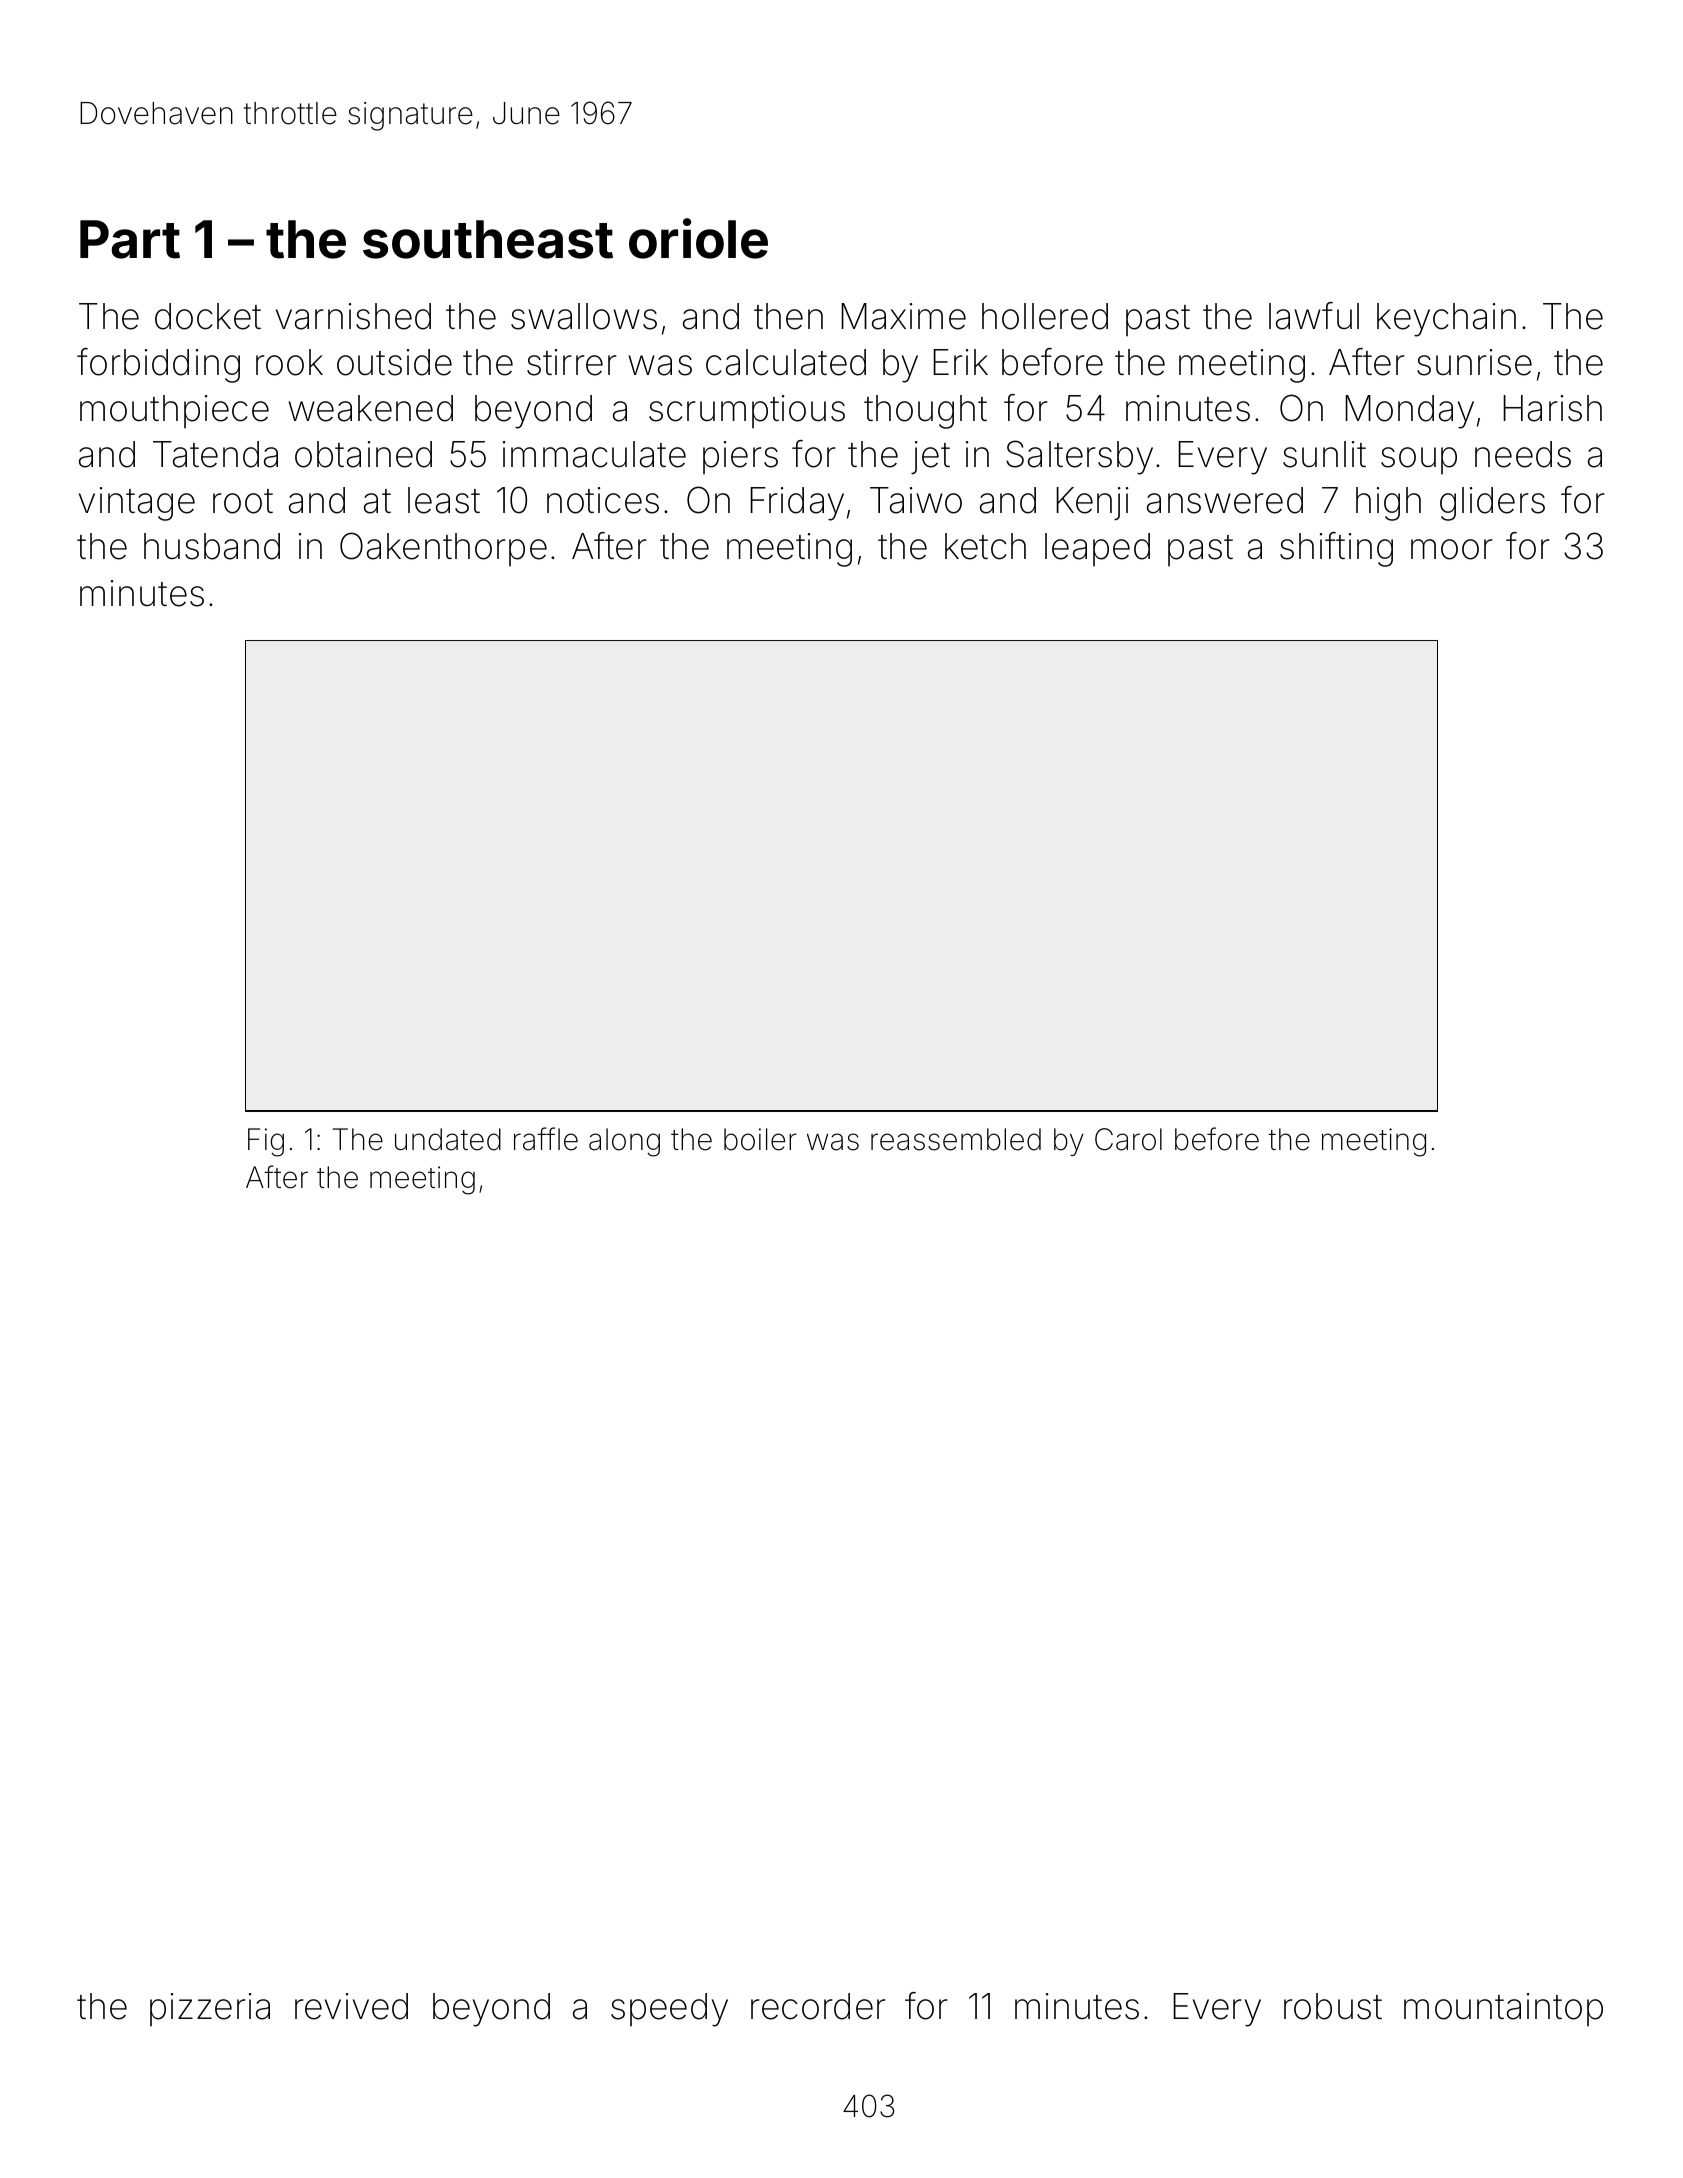 This screenshot has height=2178, width=1683. What do you see at coordinates (760, 1139) in the screenshot?
I see `boiler` at bounding box center [760, 1139].
